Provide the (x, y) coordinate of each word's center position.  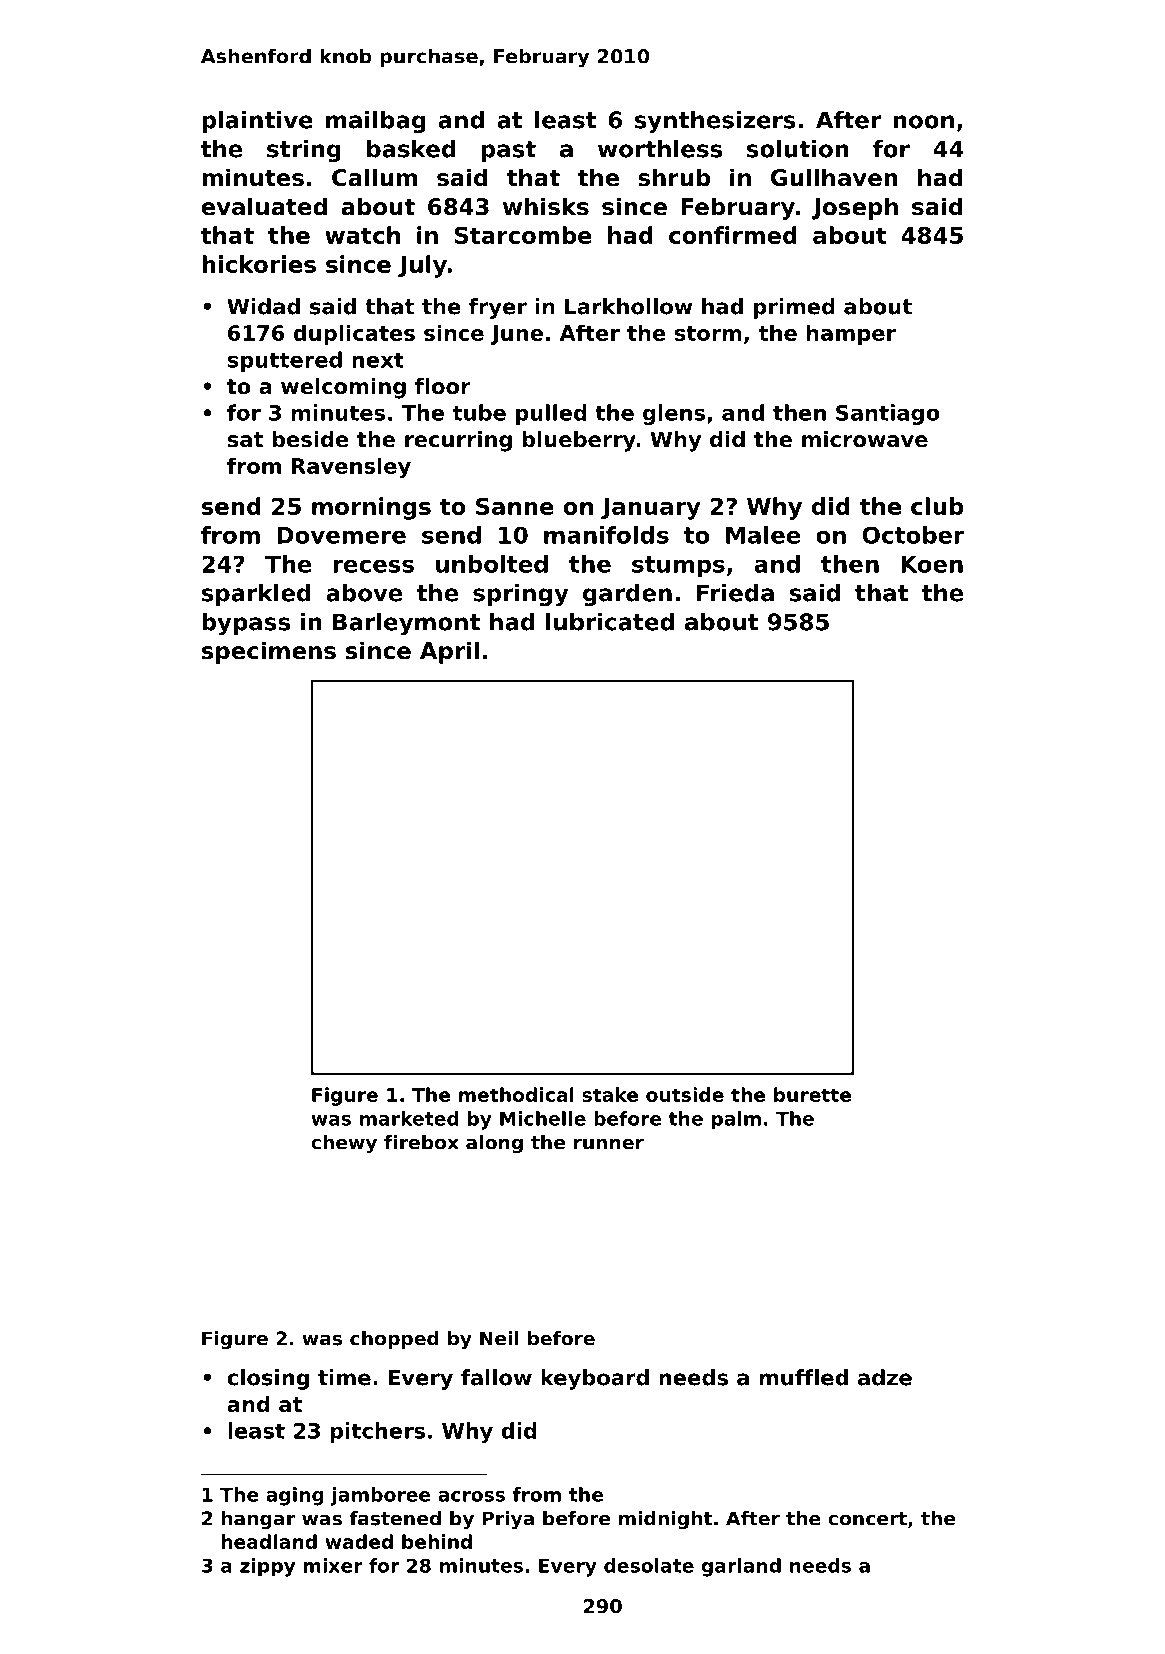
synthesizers (715, 122)
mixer (333, 1565)
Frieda (735, 593)
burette (812, 1094)
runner (609, 1144)
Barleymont (406, 624)
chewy (344, 1144)
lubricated (610, 622)
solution (798, 149)
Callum (374, 177)
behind (437, 1541)
